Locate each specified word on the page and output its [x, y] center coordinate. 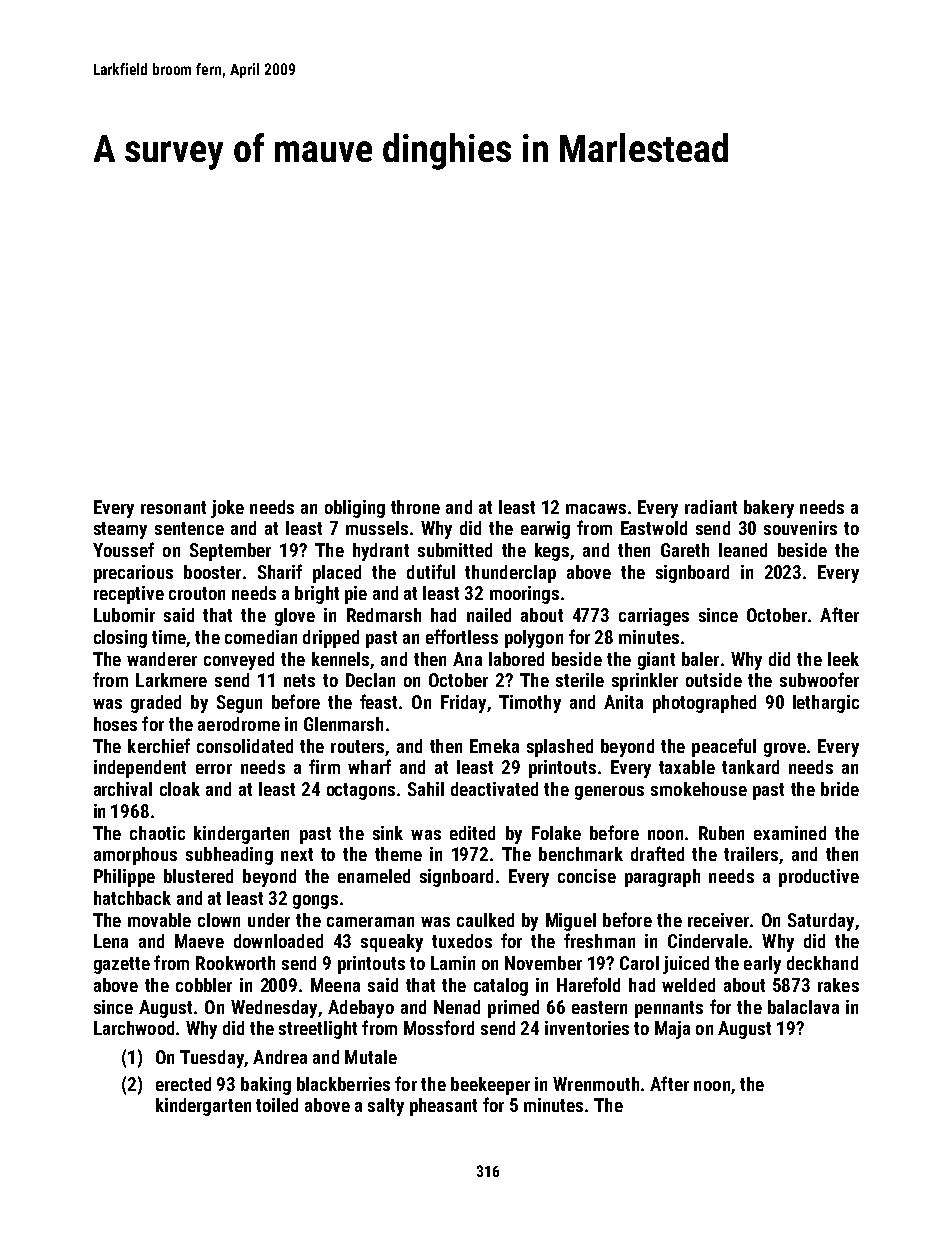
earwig [545, 530]
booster [212, 572]
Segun [239, 704]
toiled [277, 1105]
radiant [711, 507]
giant [656, 661]
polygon [534, 639]
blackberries [343, 1084]
